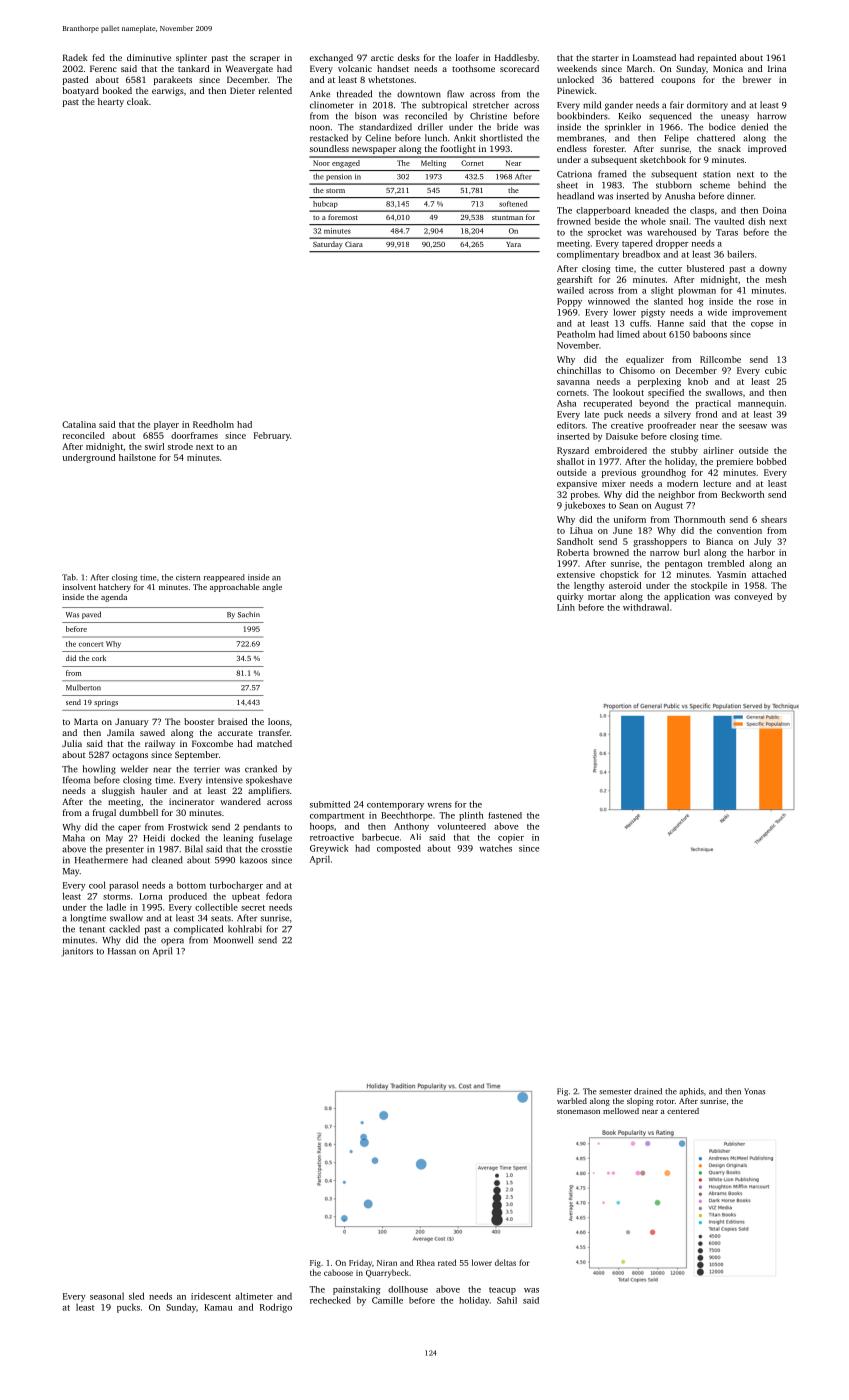  What do you see at coordinates (101, 860) in the screenshot?
I see `Heathermere` at bounding box center [101, 860].
